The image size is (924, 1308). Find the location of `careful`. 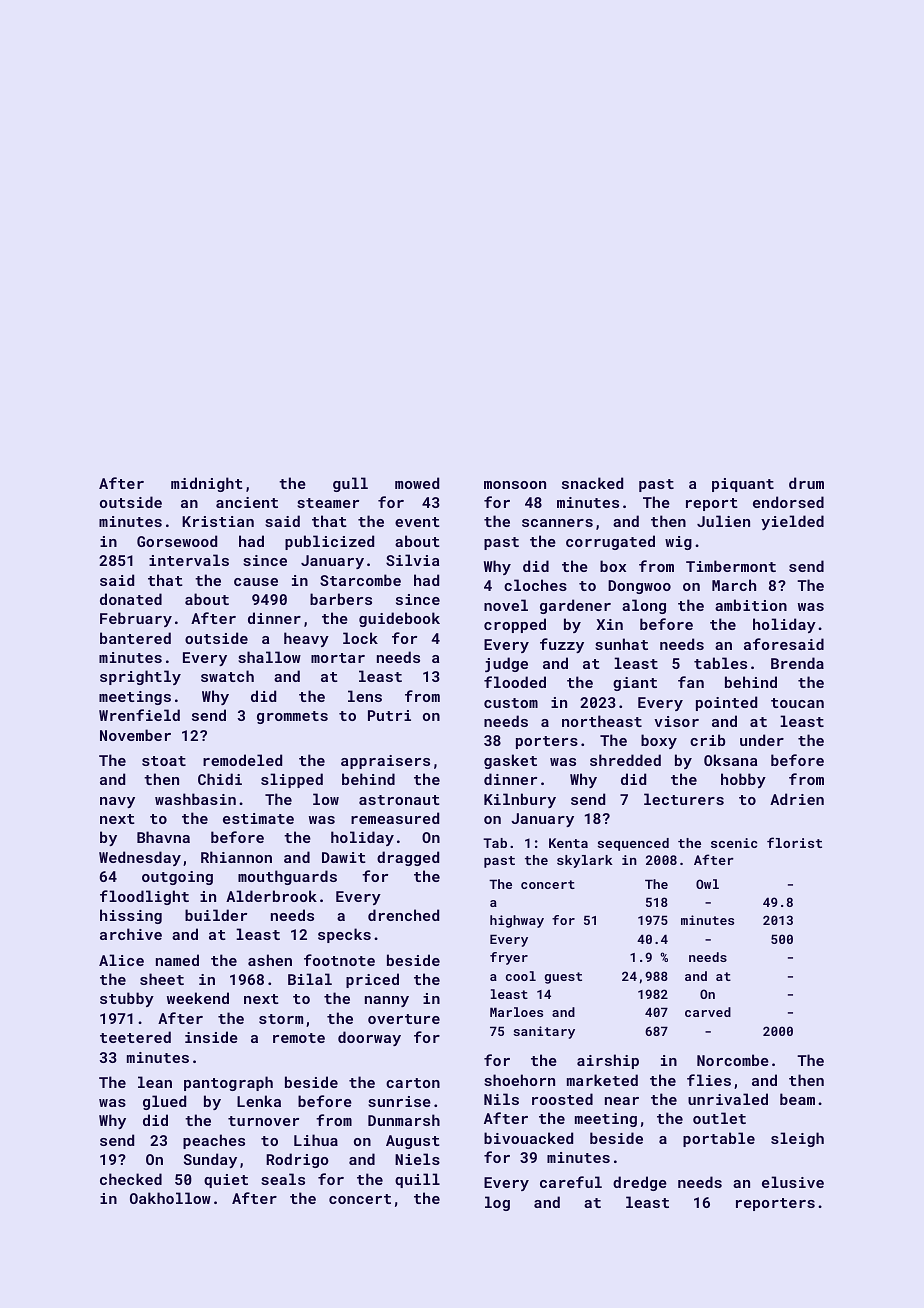

careful is located at coordinates (571, 1182).
